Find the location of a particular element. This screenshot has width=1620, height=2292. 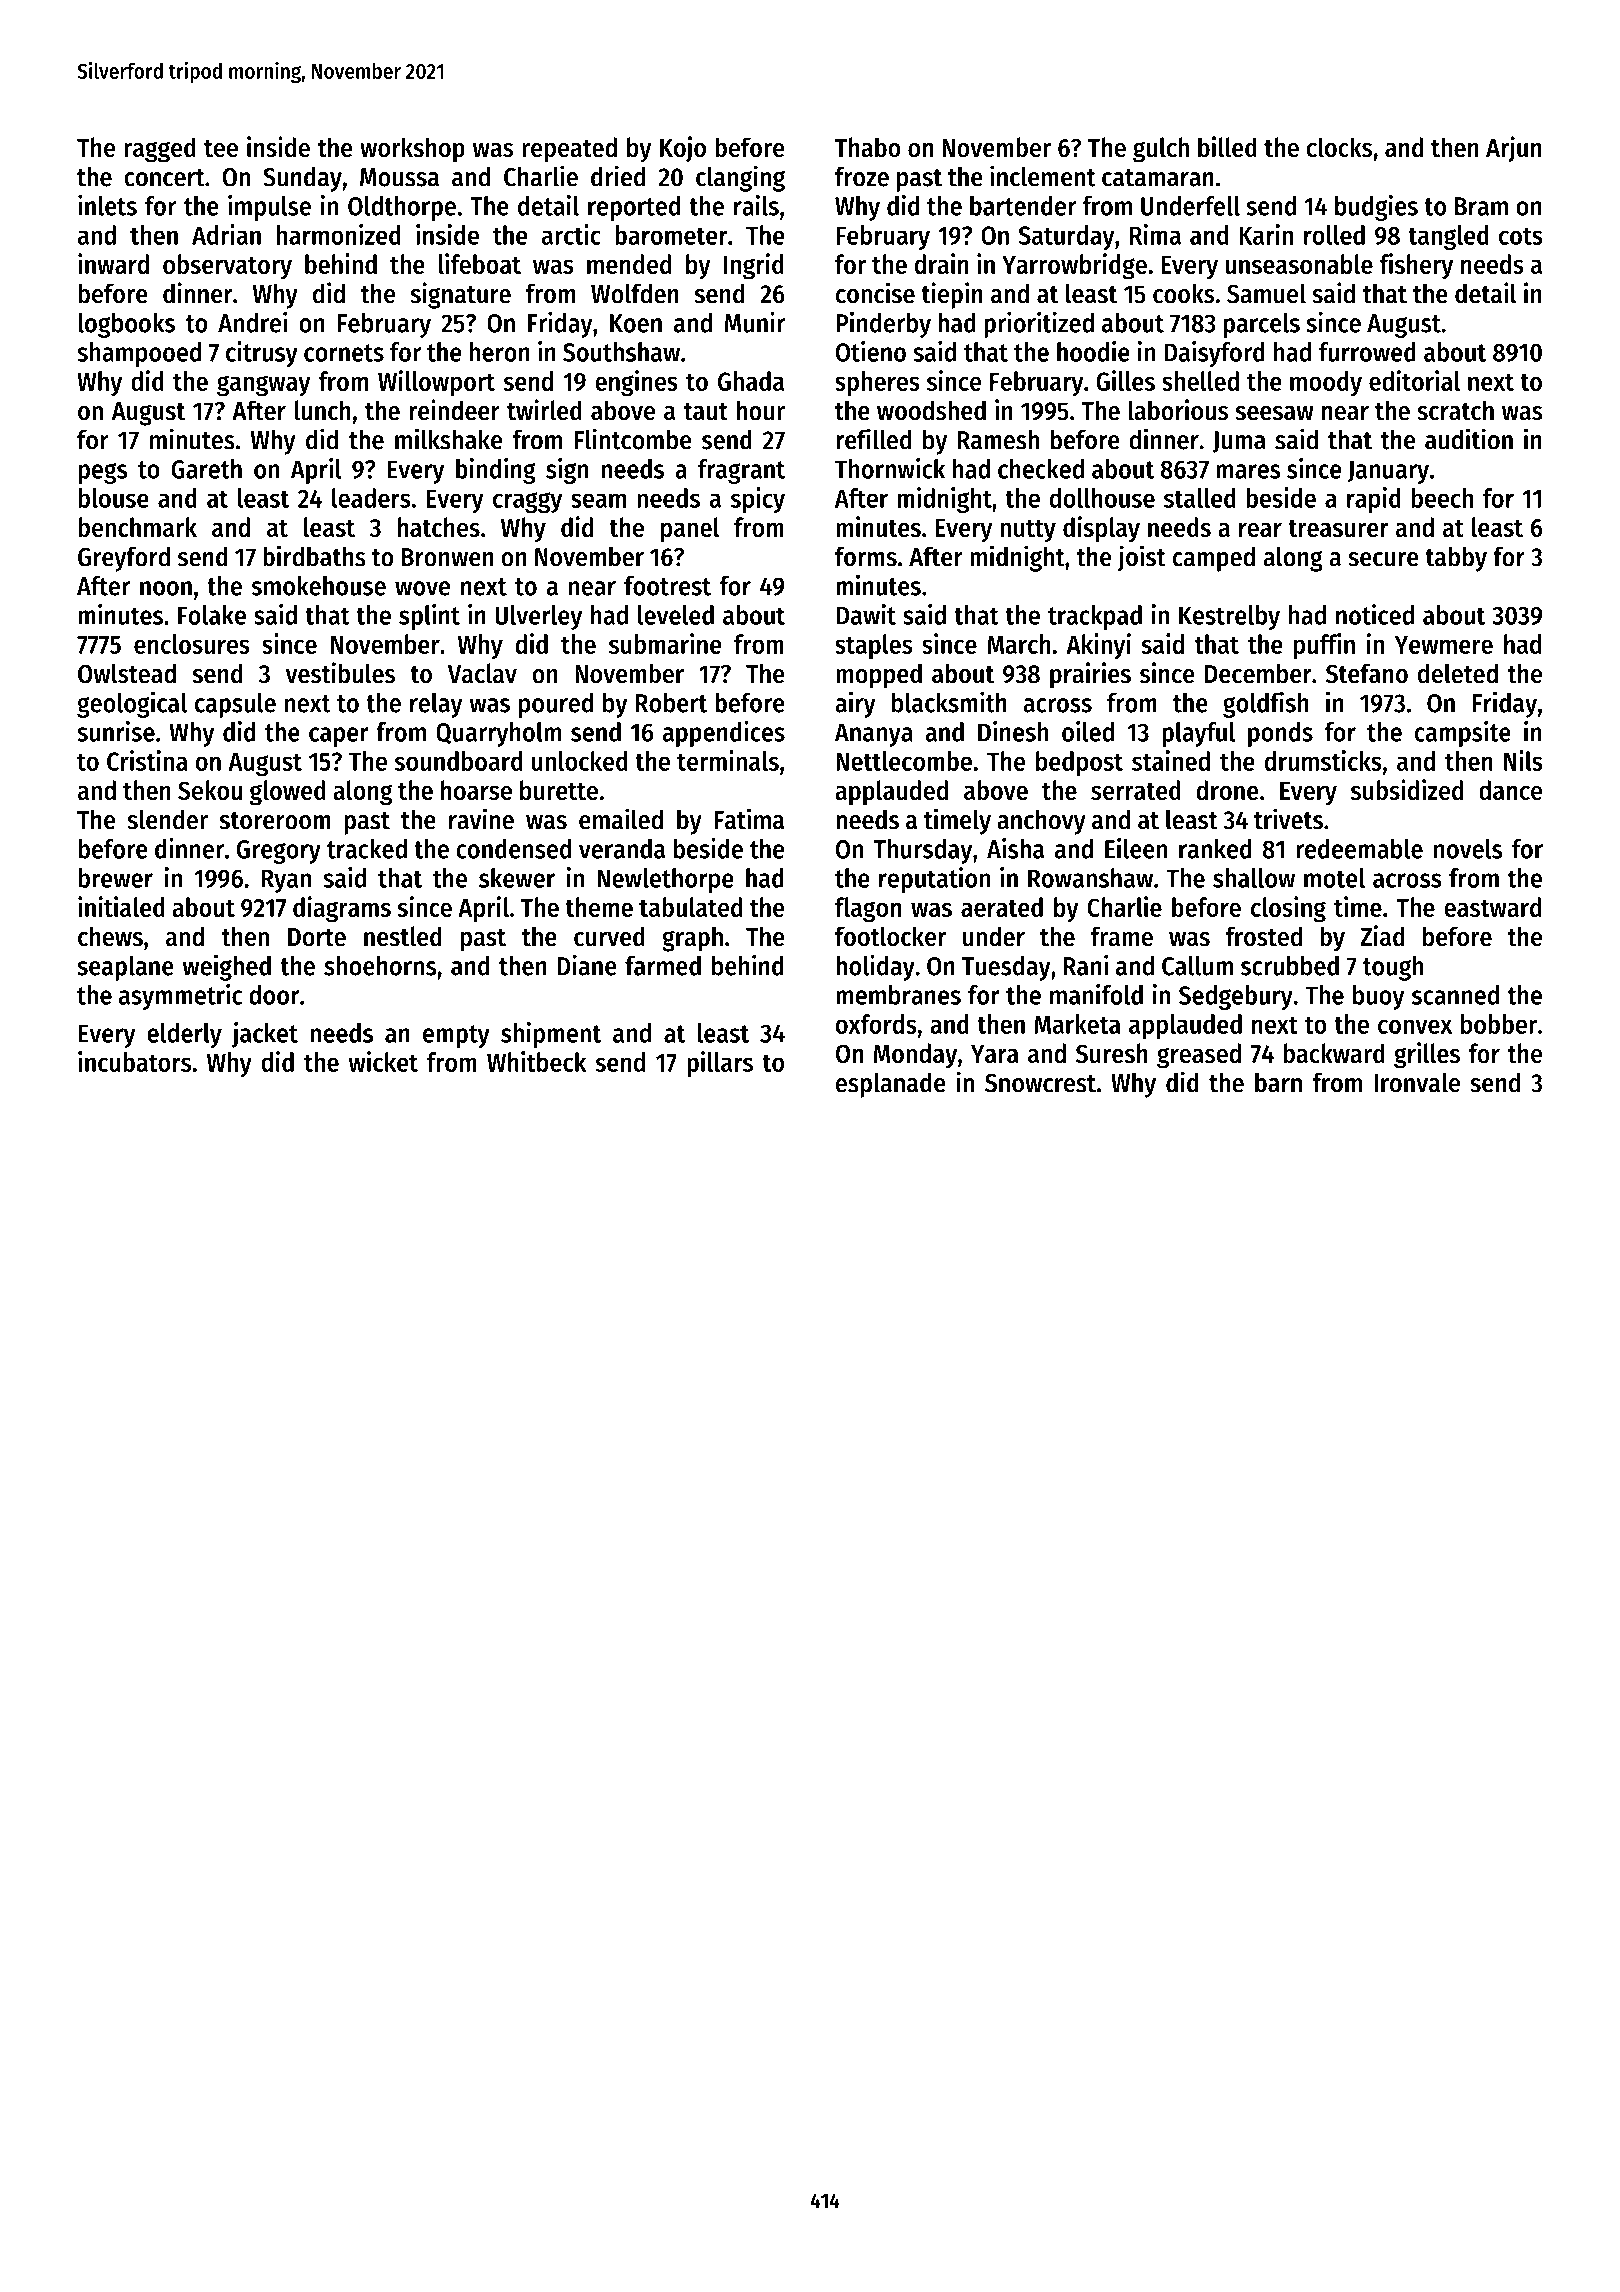

Kestrelby is located at coordinates (1229, 617).
